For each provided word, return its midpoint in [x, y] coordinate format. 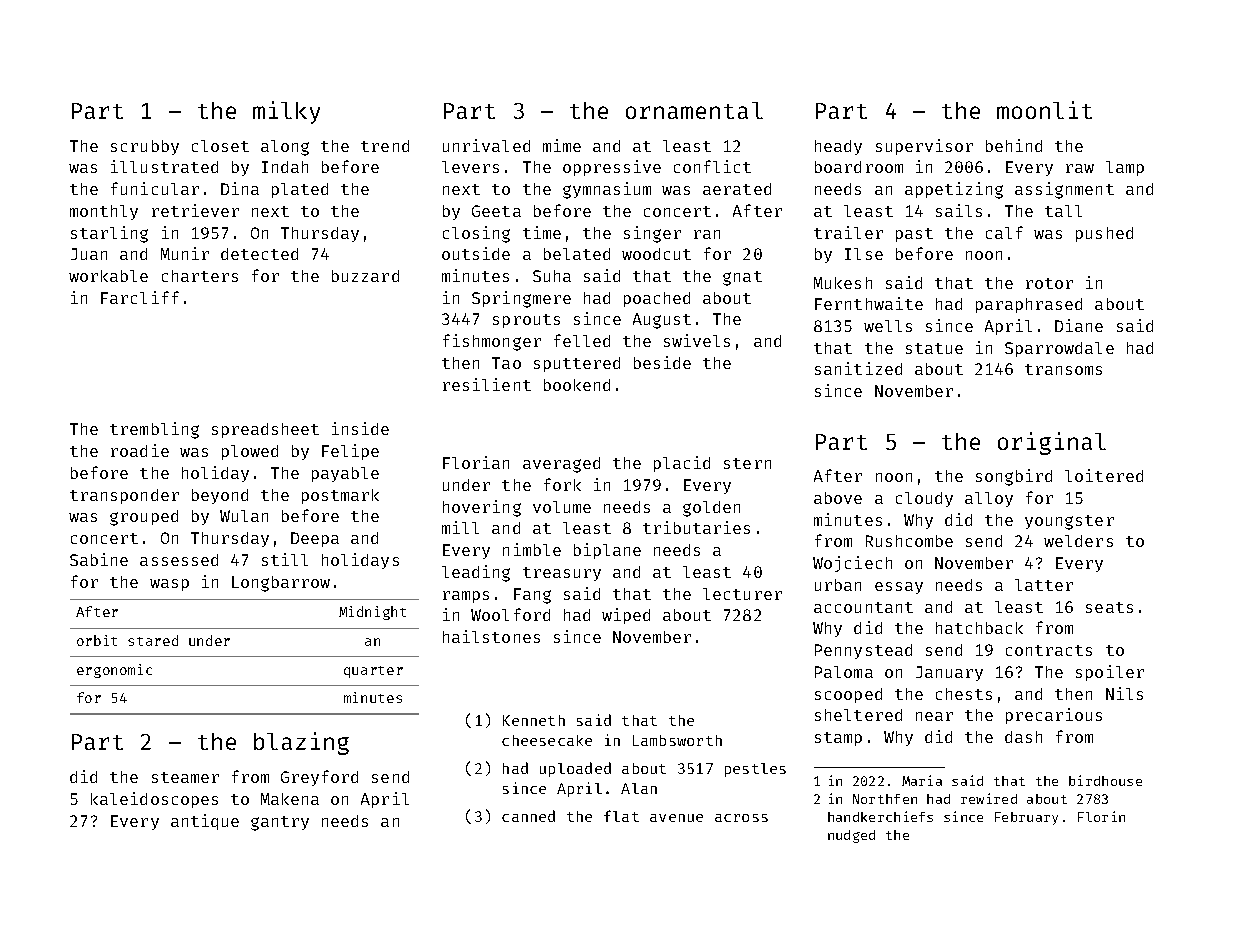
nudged [851, 836]
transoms [1063, 369]
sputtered [577, 364]
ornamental [694, 110]
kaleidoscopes [154, 800]
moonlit [1044, 110]
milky [286, 112]
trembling [154, 430]
